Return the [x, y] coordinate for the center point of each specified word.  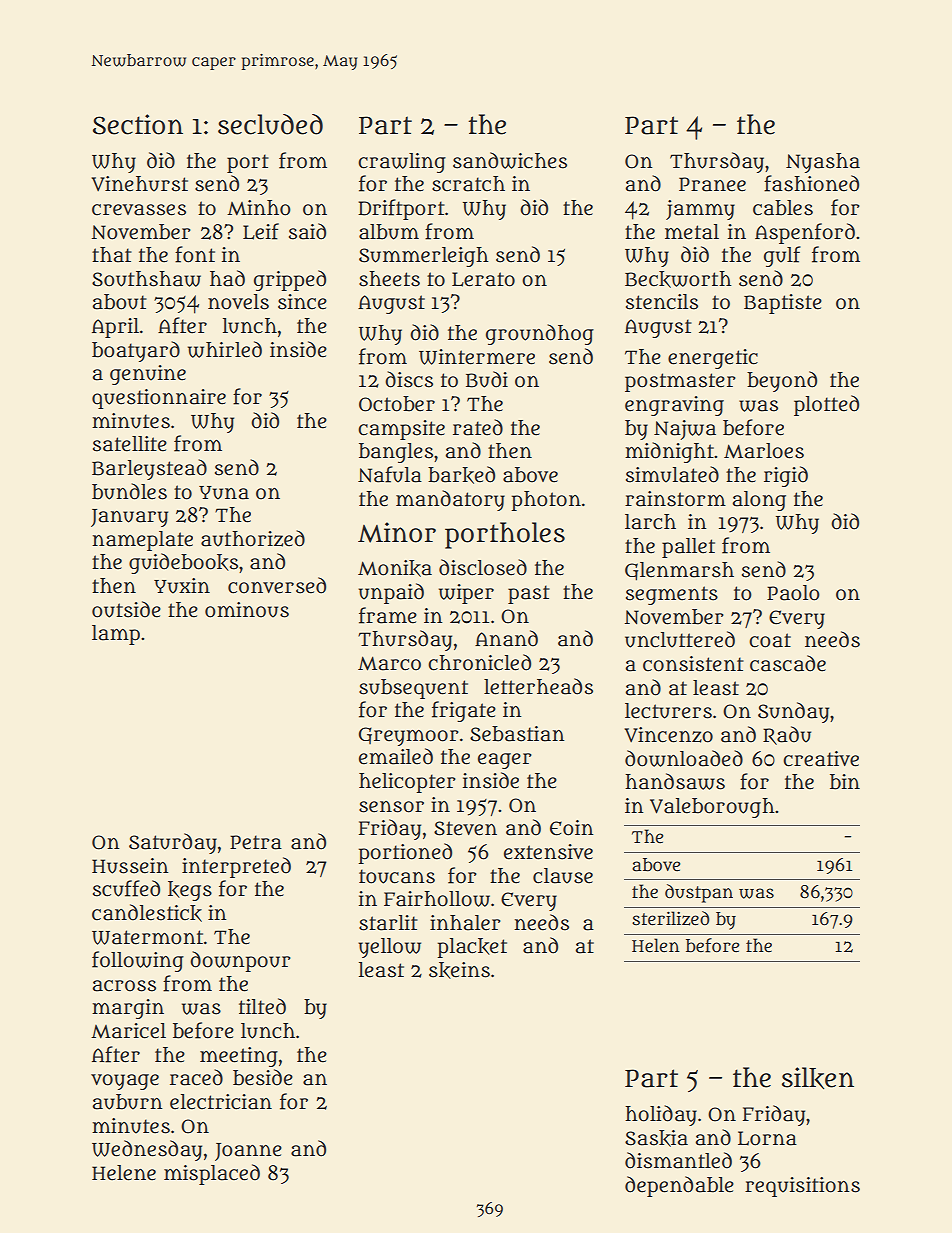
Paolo [793, 593]
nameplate [142, 541]
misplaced [212, 1174]
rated [478, 427]
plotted [826, 405]
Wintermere [477, 357]
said [307, 231]
